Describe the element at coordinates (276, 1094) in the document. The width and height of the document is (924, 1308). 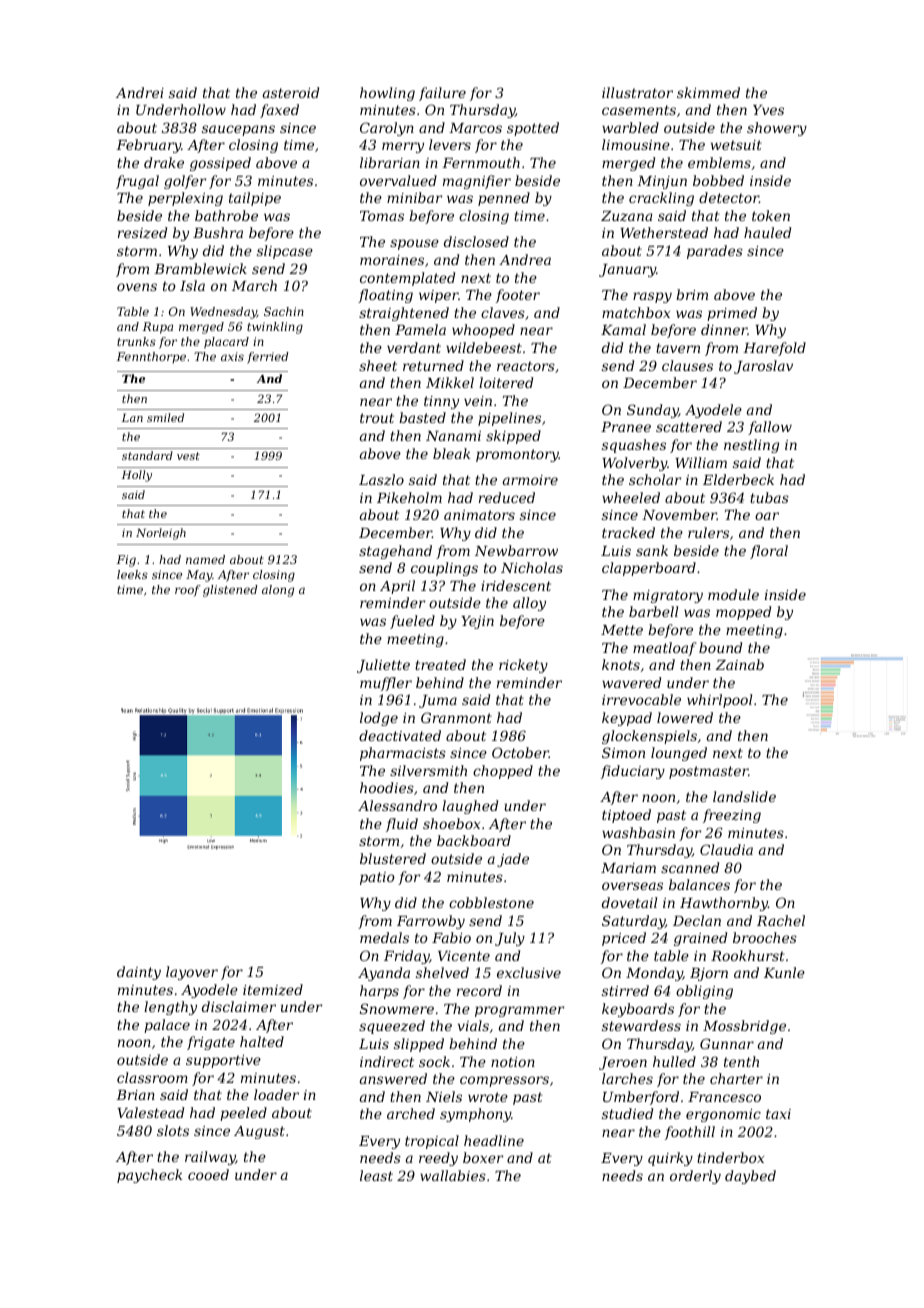
I see `loader` at that location.
